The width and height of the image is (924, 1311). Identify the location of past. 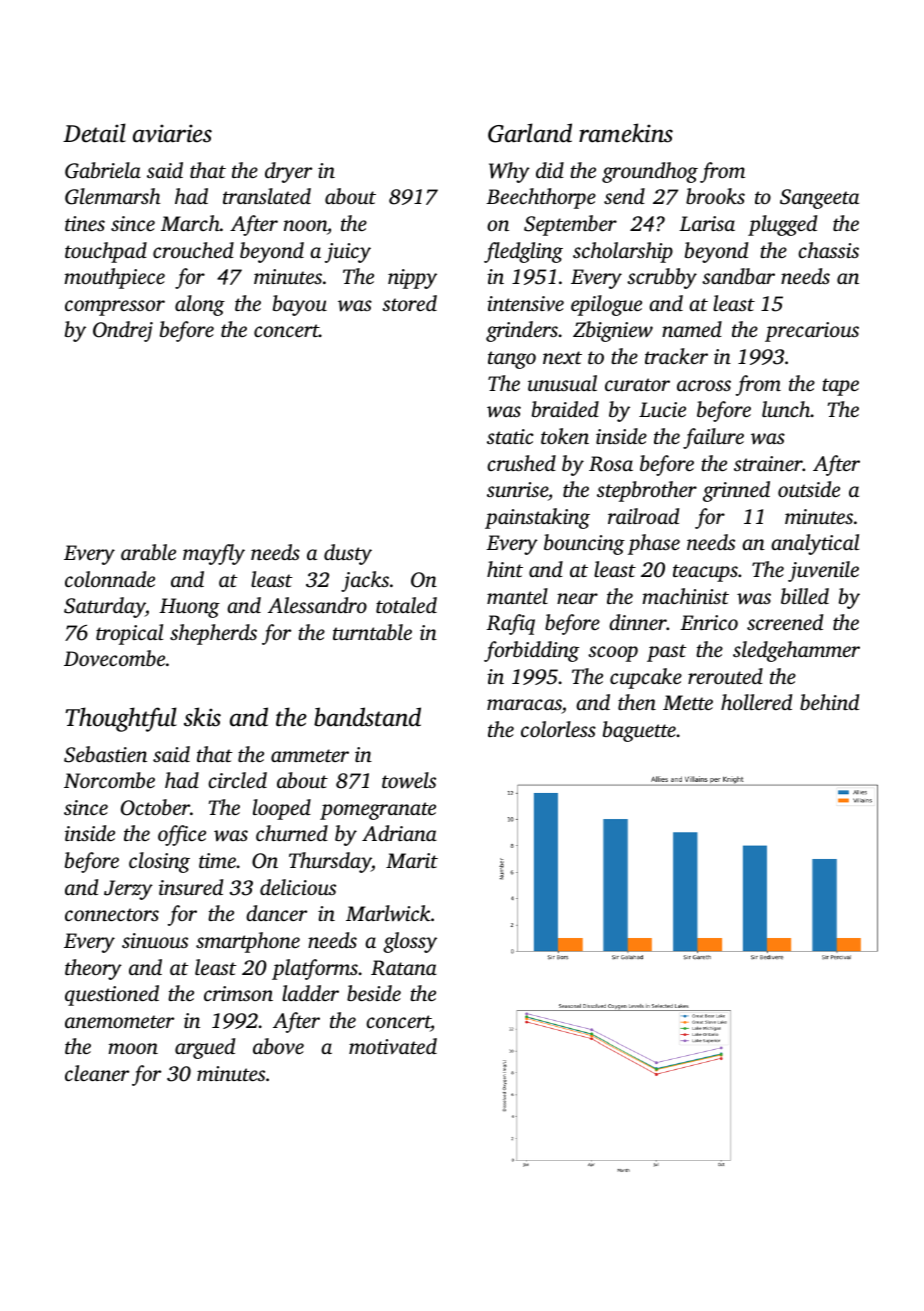
(666, 653).
